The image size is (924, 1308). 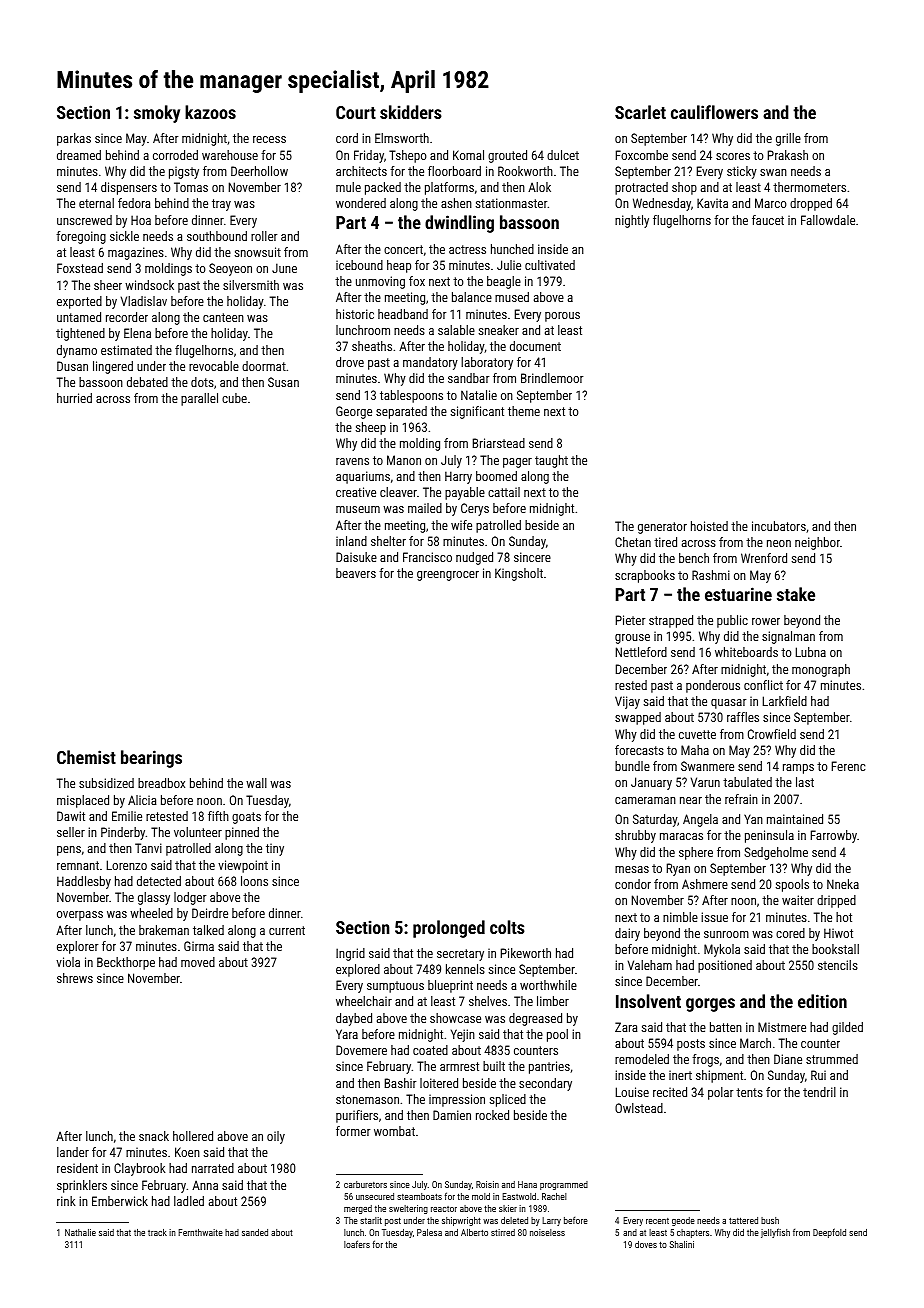 I want to click on Nathalie, so click(x=80, y=1232).
